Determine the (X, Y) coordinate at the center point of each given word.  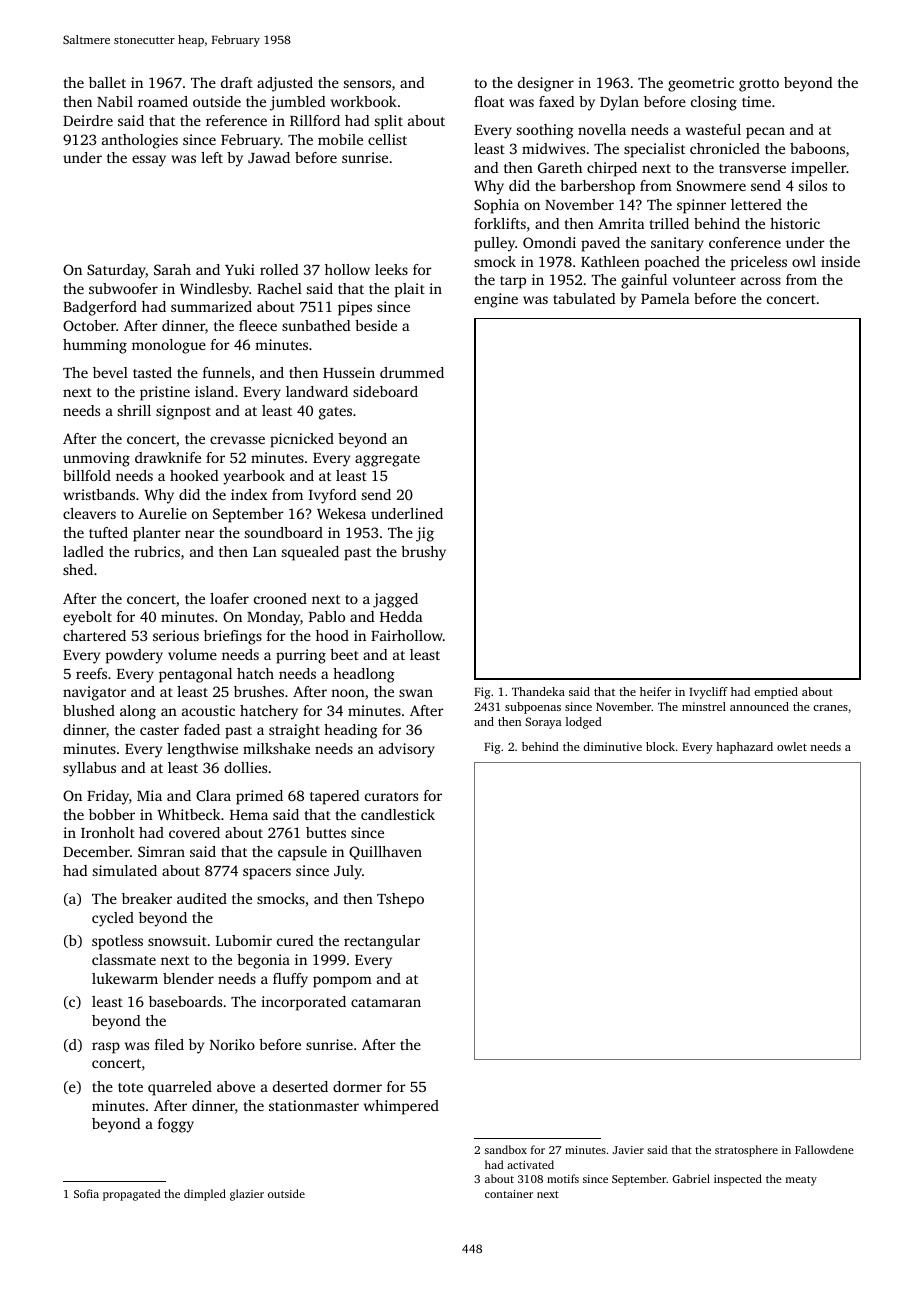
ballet (107, 82)
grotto (759, 85)
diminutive (612, 746)
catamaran (386, 1002)
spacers (267, 874)
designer (546, 84)
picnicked (302, 440)
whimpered (401, 1107)
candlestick (398, 814)
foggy (176, 1125)
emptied (776, 693)
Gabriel (691, 1178)
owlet (792, 746)
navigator (94, 693)
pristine (165, 393)
